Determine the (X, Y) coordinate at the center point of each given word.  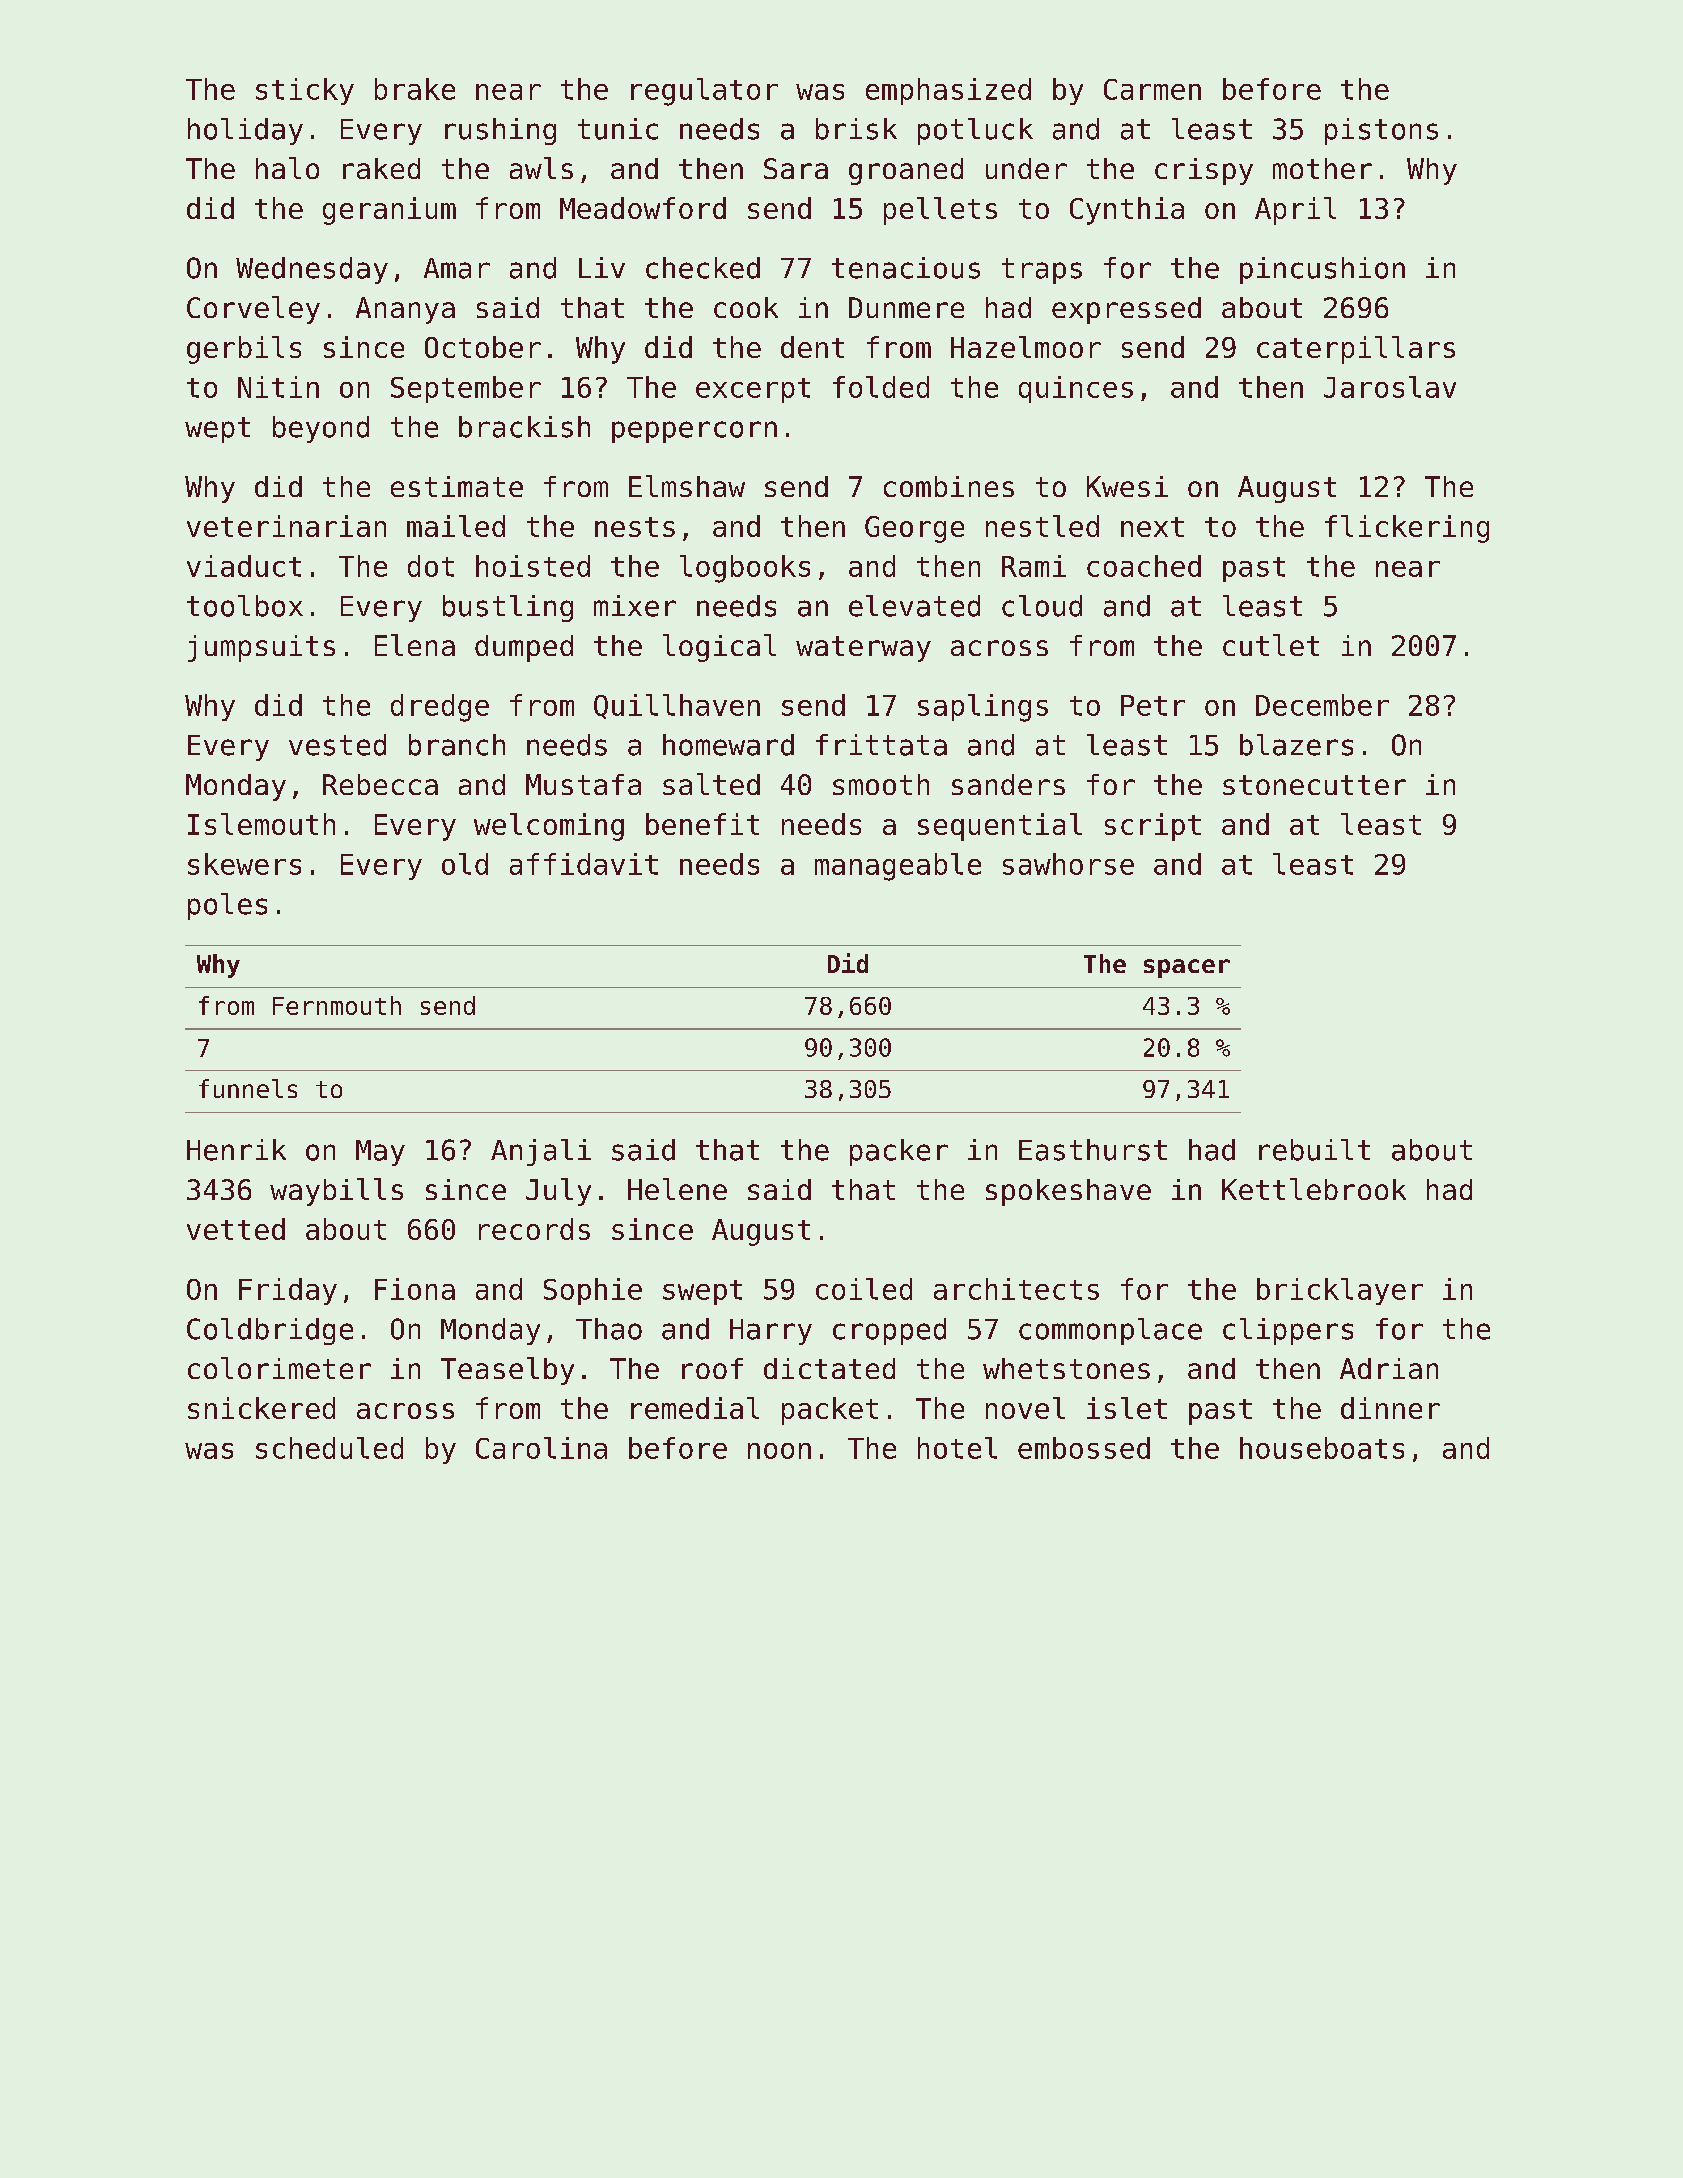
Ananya (405, 310)
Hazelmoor (1026, 347)
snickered (261, 1408)
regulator (704, 92)
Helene (677, 1189)
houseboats (1322, 1448)
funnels (248, 1088)
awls (541, 168)
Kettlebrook (1314, 1189)
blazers (1296, 745)
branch (457, 745)
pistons (1381, 131)
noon (779, 1451)
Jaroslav (1390, 387)
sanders (1008, 784)
